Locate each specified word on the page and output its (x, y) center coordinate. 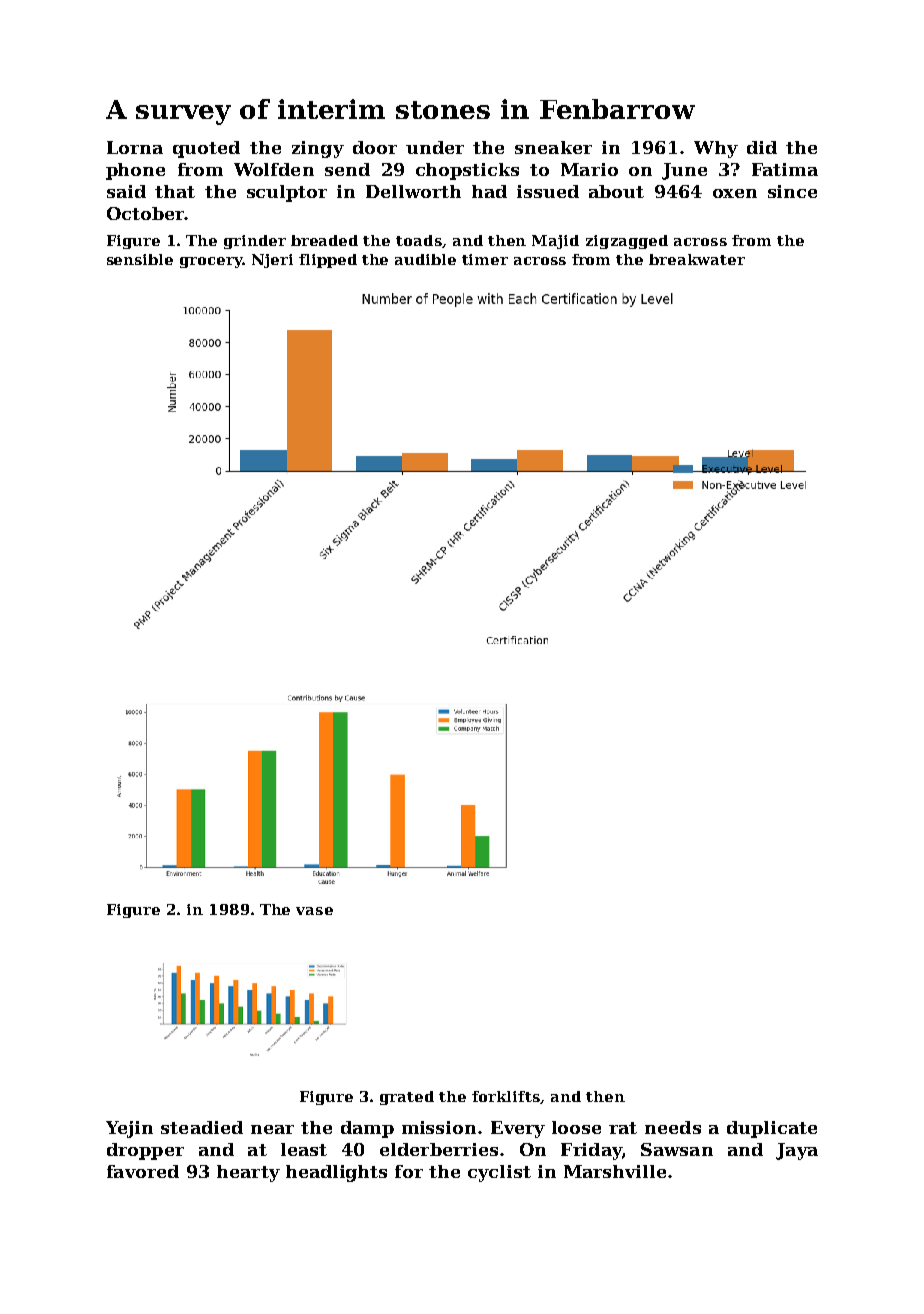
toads (419, 240)
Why (716, 149)
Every (518, 1129)
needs (673, 1127)
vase (314, 911)
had (489, 191)
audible (425, 259)
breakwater (697, 259)
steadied (202, 1127)
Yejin (129, 1129)
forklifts (506, 1096)
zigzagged (627, 242)
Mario (589, 169)
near (272, 1129)
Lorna (135, 147)
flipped (328, 261)
